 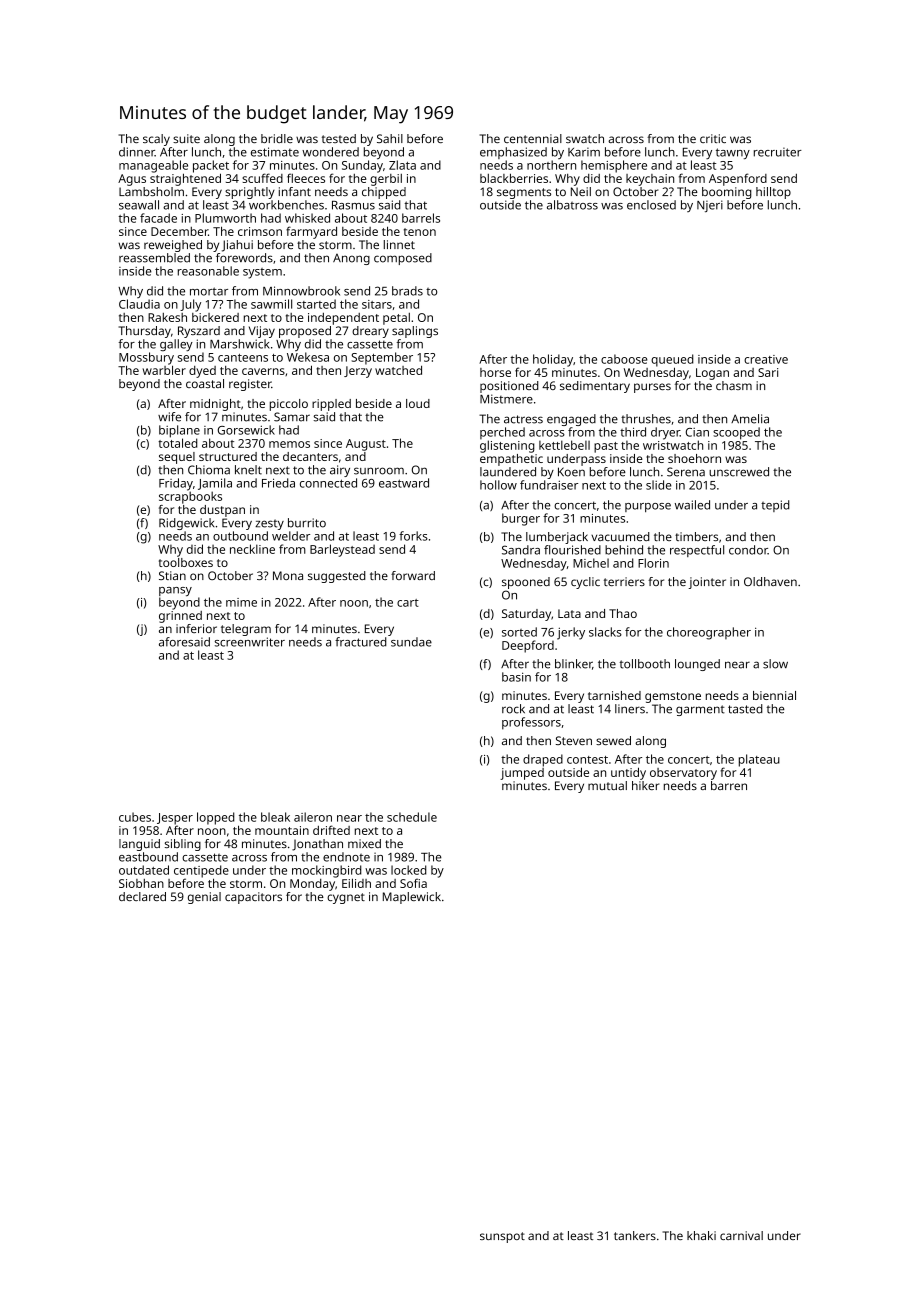 I want to click on Claudia, so click(x=139, y=304).
